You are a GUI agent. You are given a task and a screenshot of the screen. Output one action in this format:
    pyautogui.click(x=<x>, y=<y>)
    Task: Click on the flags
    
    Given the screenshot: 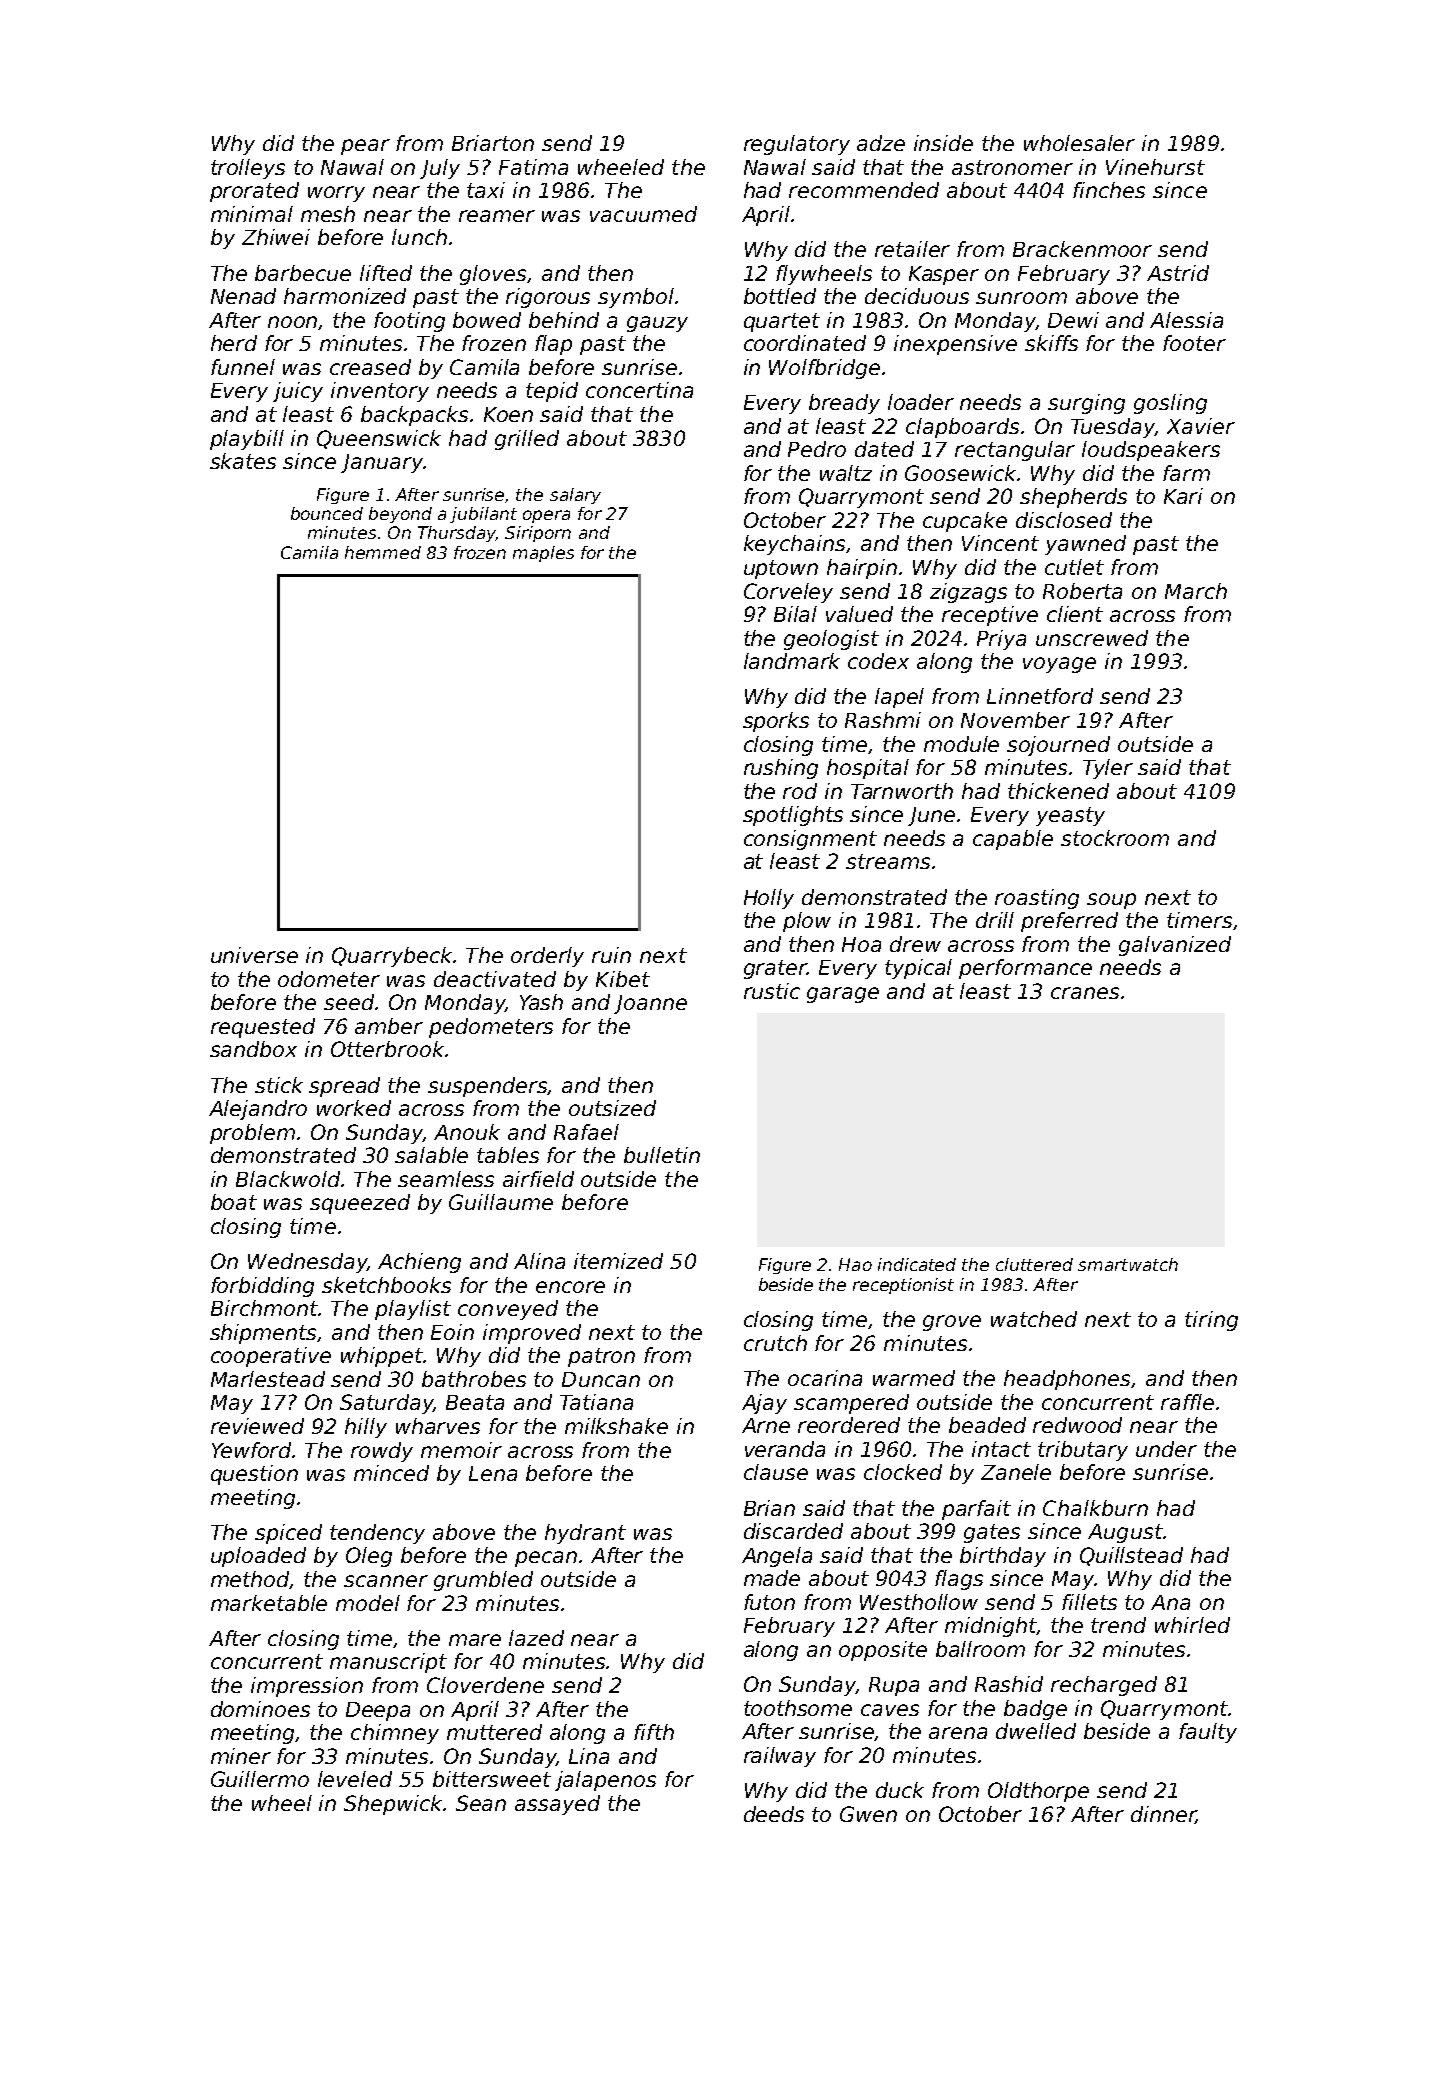 What is the action you would take?
    pyautogui.click(x=959, y=1580)
